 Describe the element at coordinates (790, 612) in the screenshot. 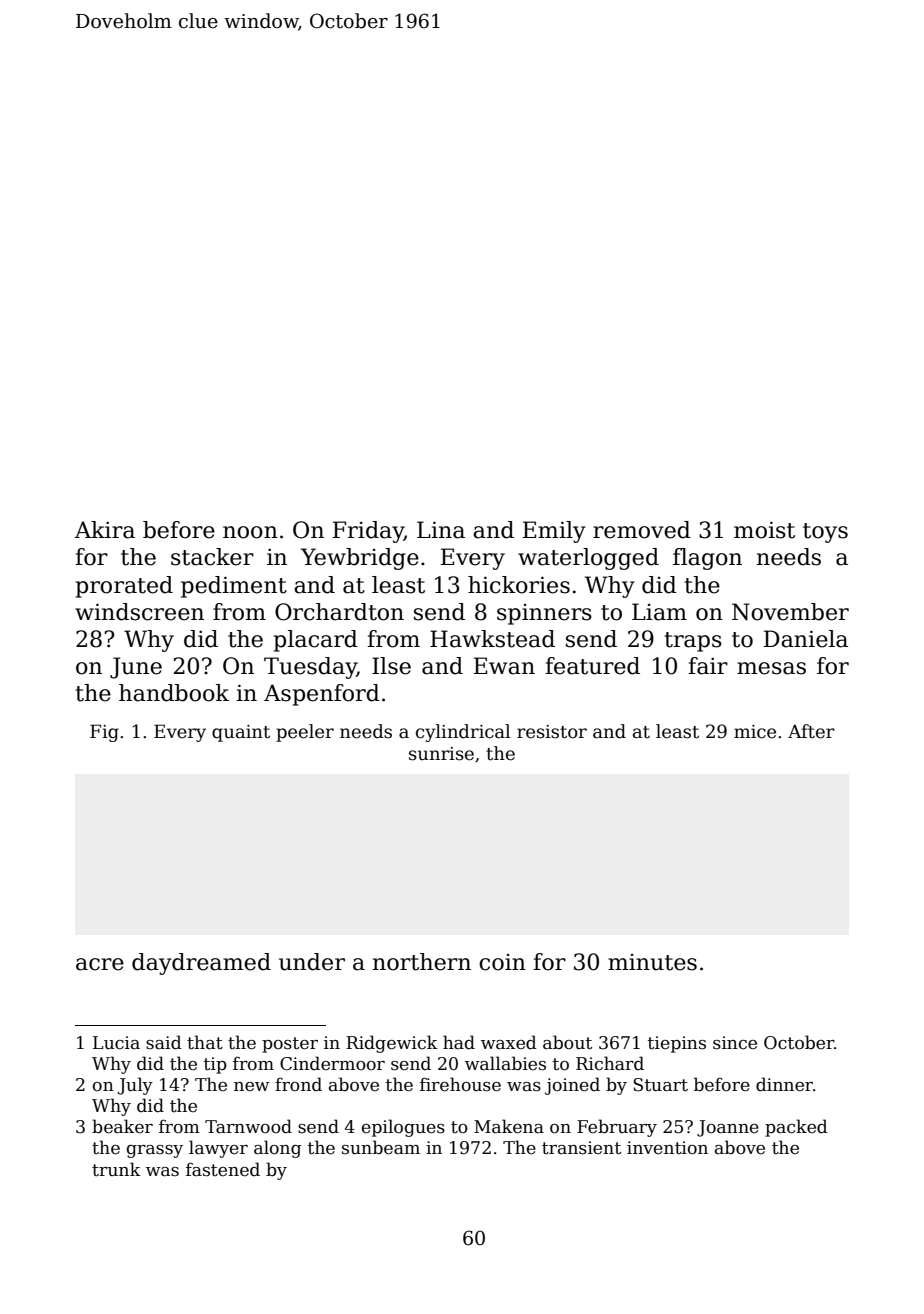

I see `November` at that location.
